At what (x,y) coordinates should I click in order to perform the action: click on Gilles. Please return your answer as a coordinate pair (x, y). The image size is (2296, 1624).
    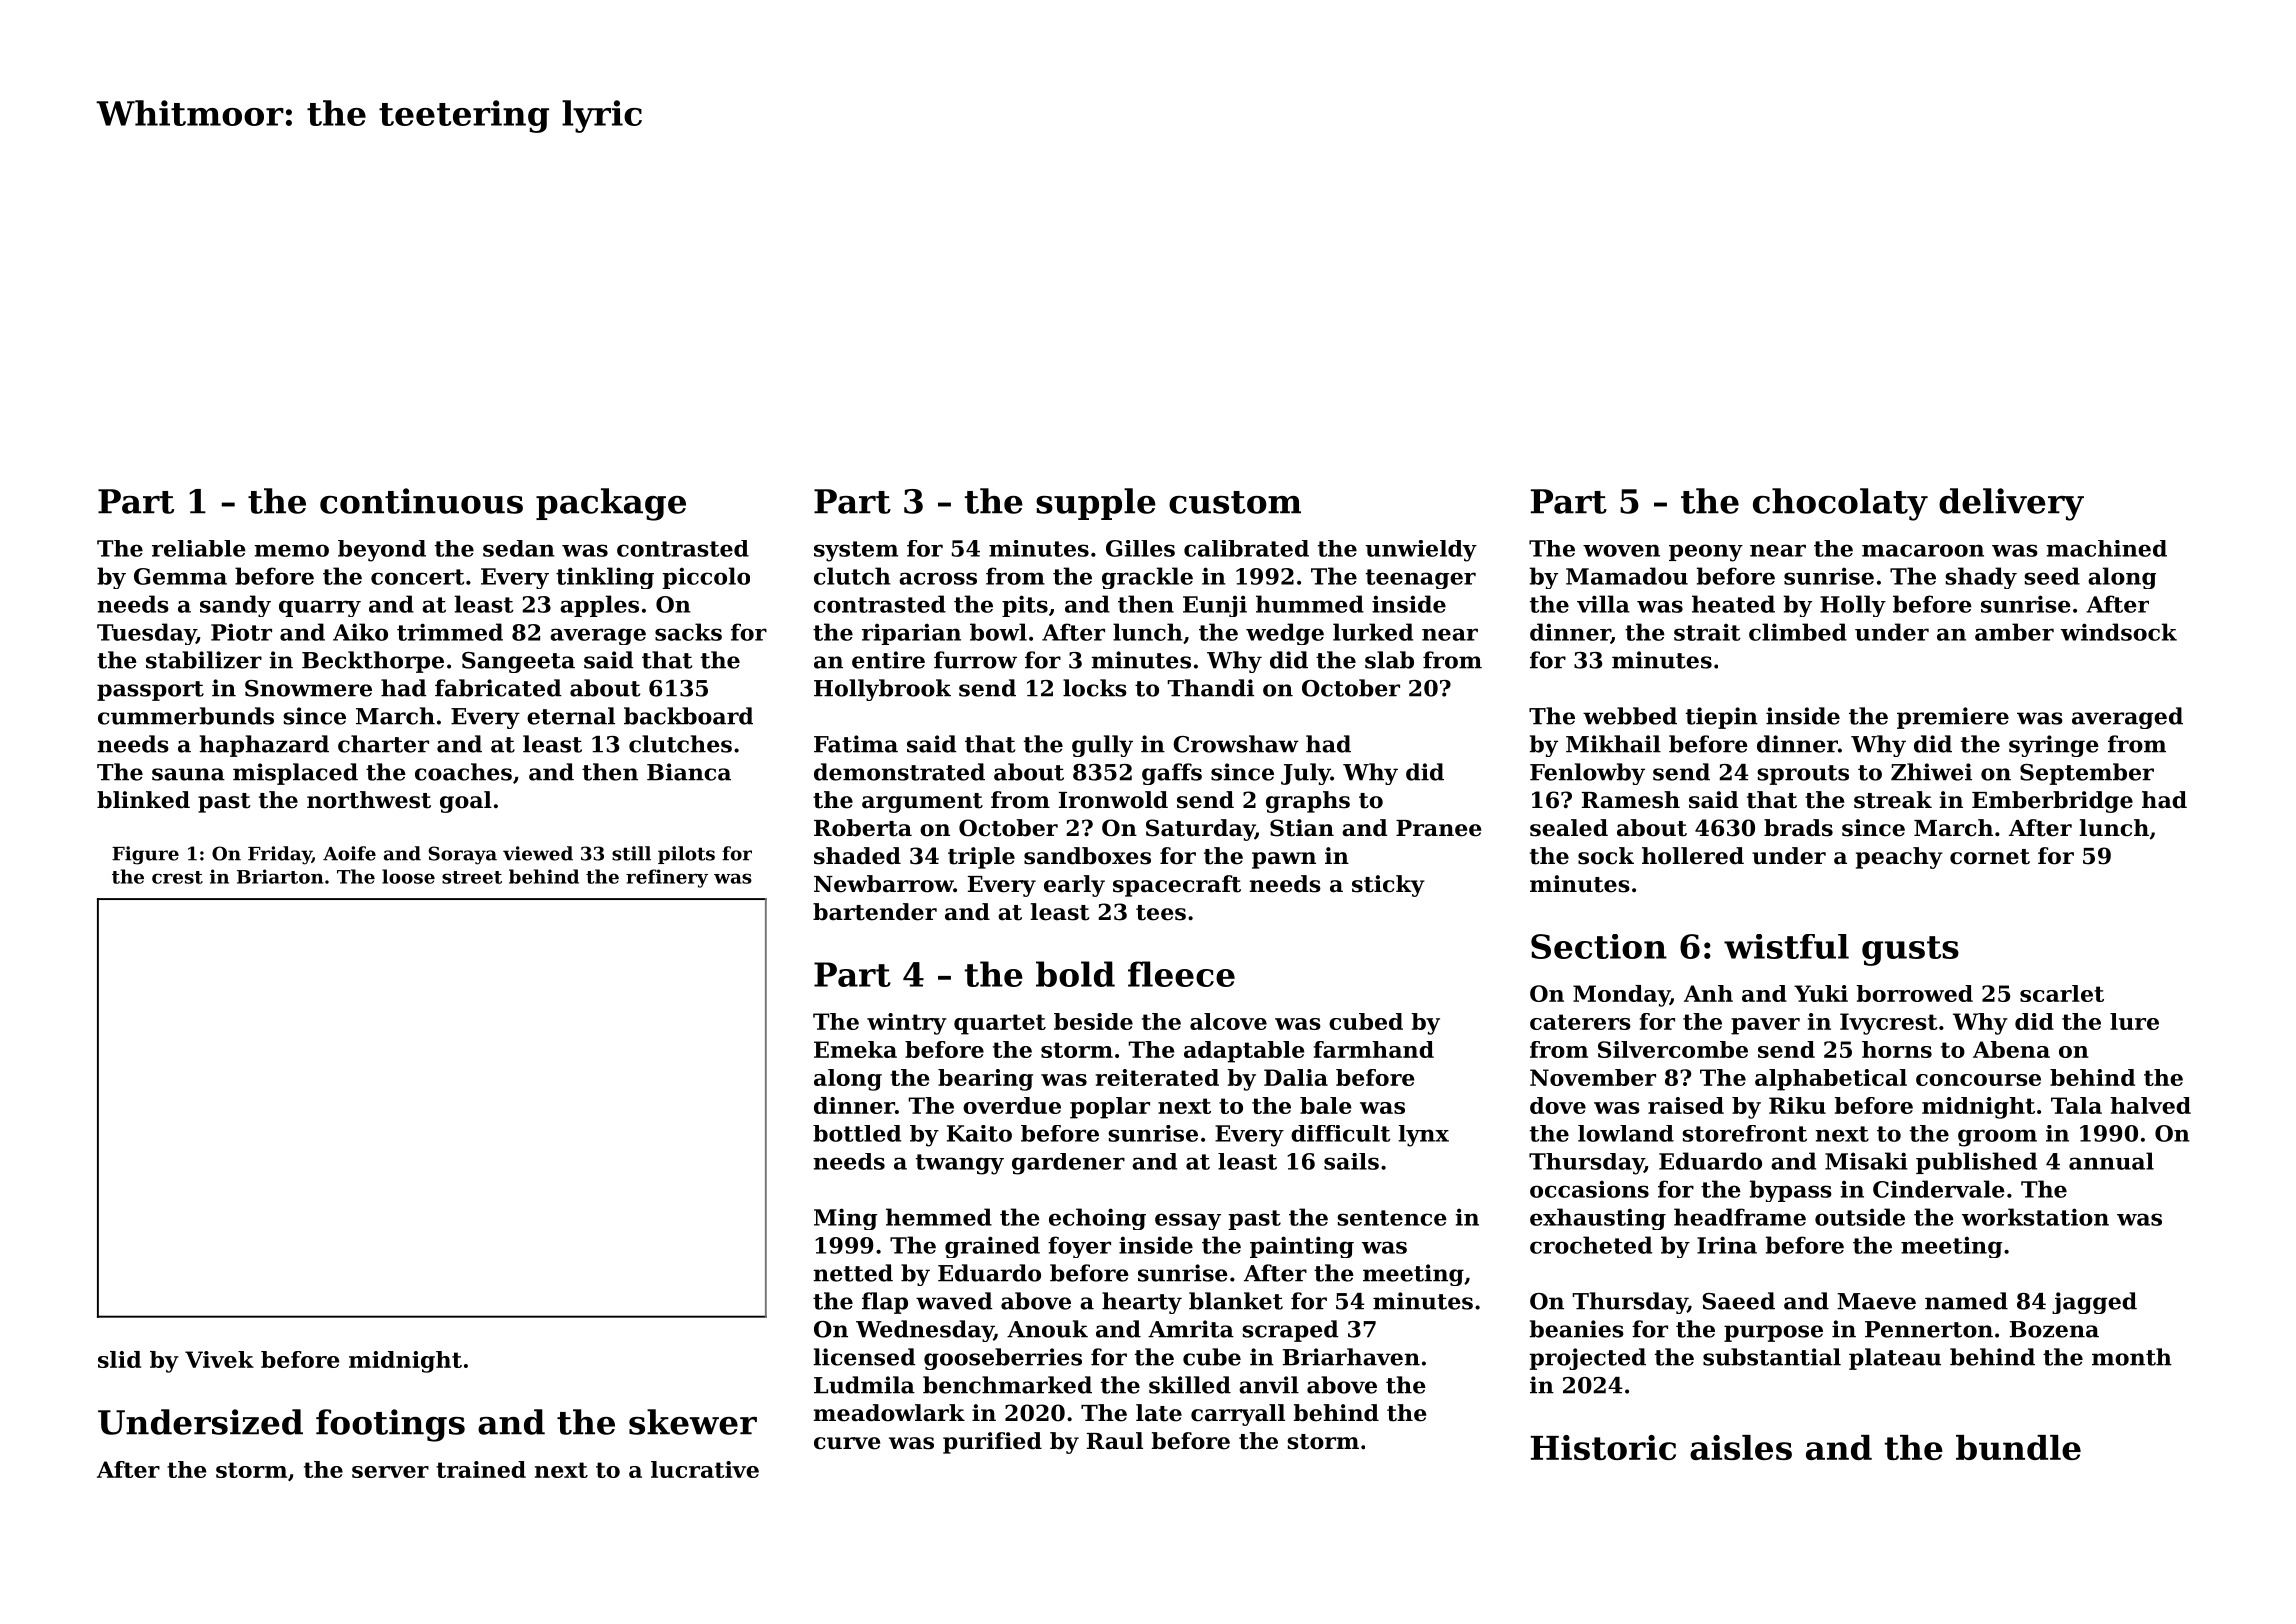
    Looking at the image, I should click on (1140, 548).
